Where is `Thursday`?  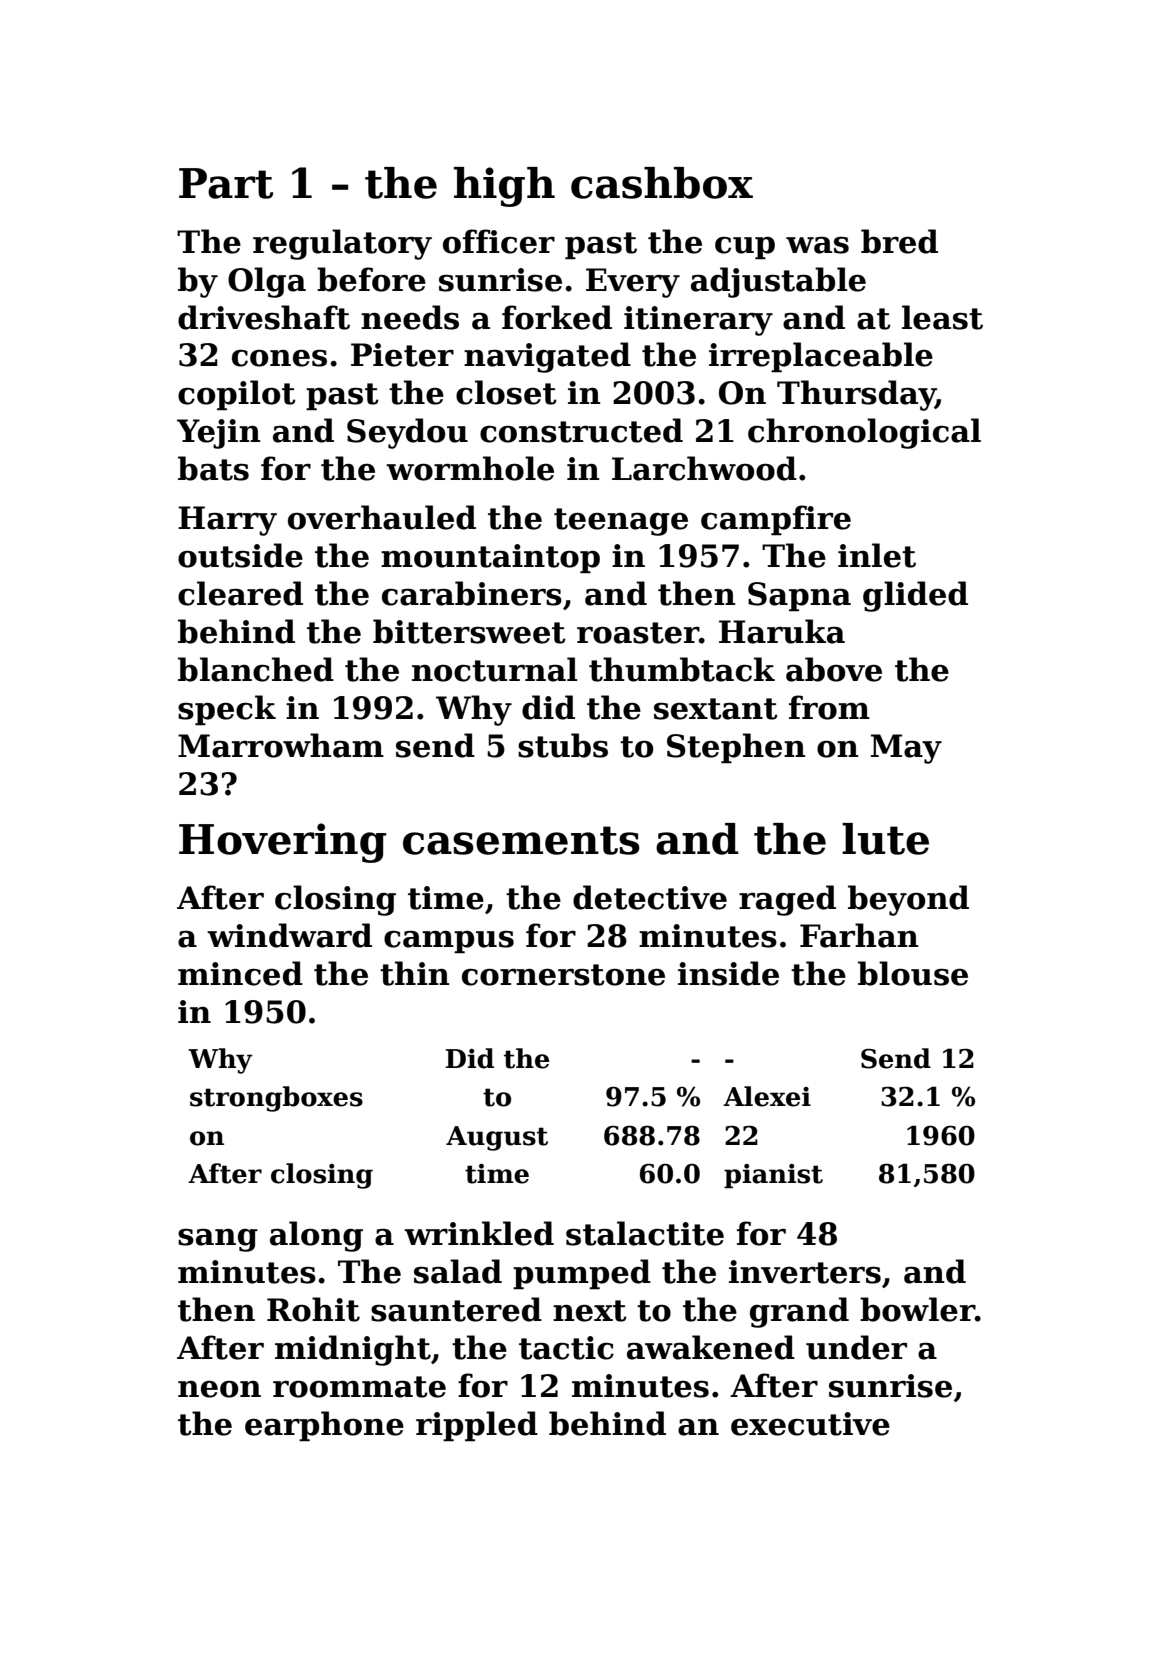 Thursday is located at coordinates (856, 395).
